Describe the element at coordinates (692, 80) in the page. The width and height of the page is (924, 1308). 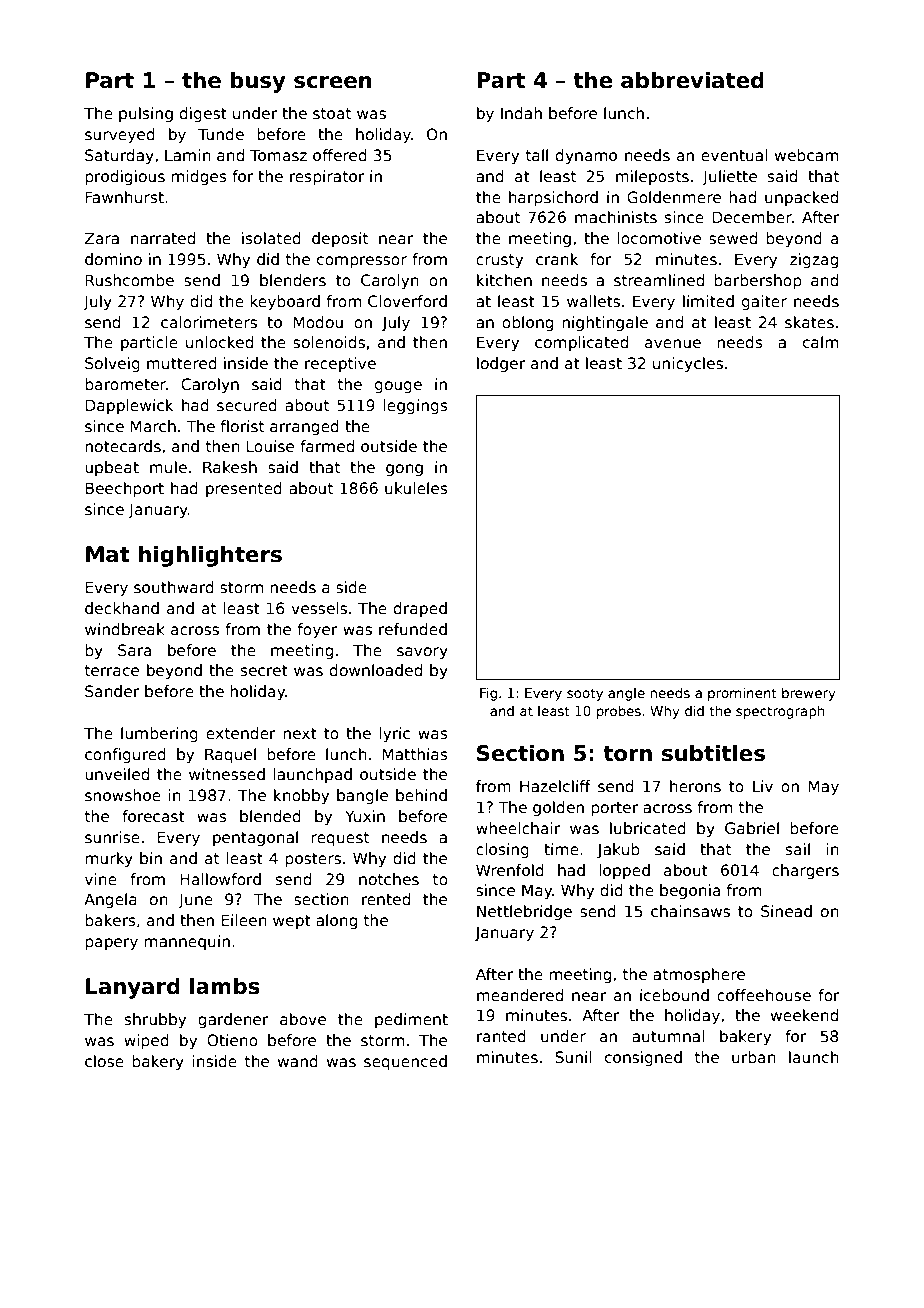
I see `abbreviated` at that location.
